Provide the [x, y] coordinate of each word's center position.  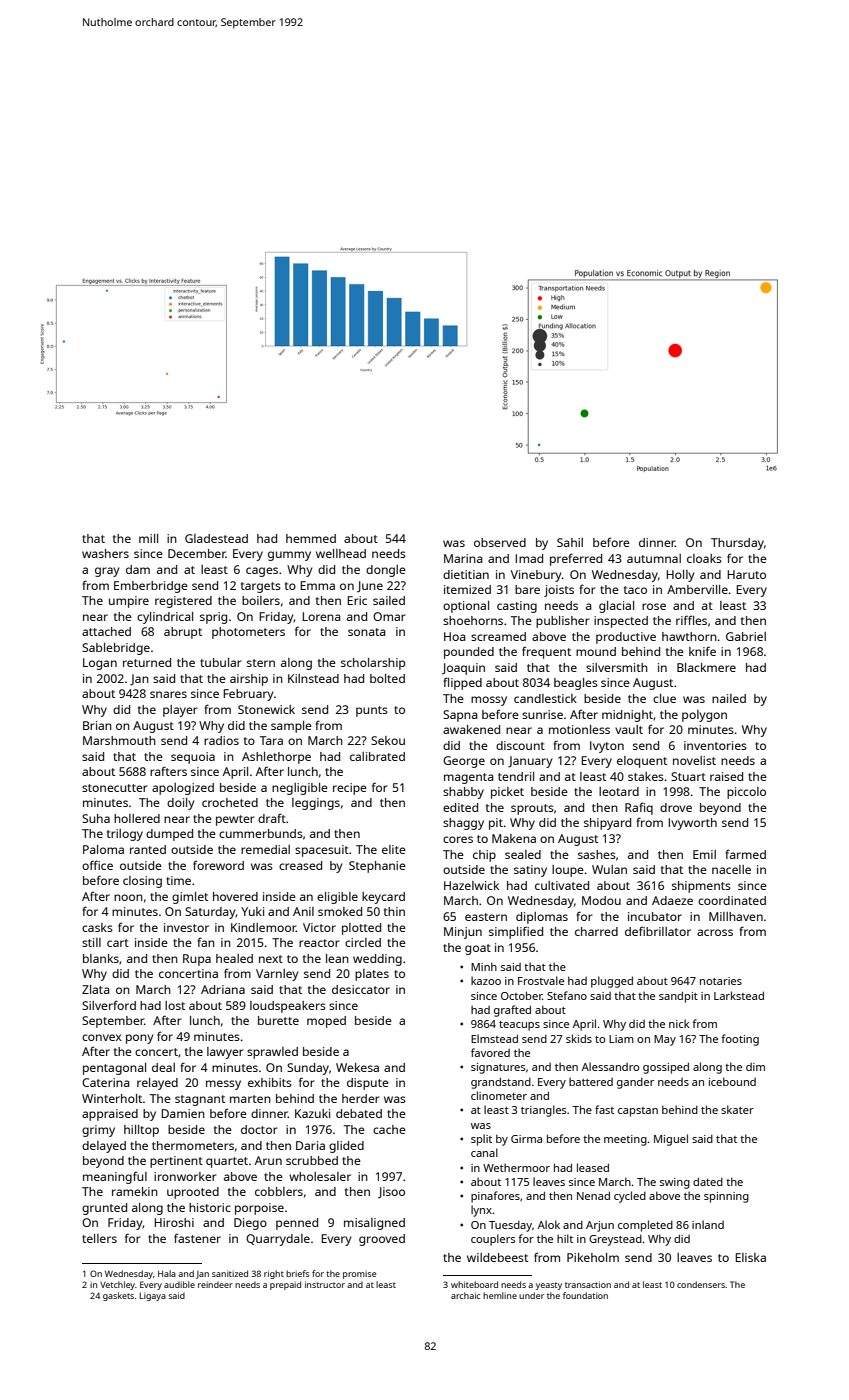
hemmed [311, 538]
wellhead [341, 553]
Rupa [197, 960]
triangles [543, 1111]
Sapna [460, 716]
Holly [680, 576]
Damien [183, 1113]
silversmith [617, 667]
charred [596, 931]
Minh [484, 966]
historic [210, 1207]
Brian [97, 725]
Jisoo [391, 1192]
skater [737, 1109]
